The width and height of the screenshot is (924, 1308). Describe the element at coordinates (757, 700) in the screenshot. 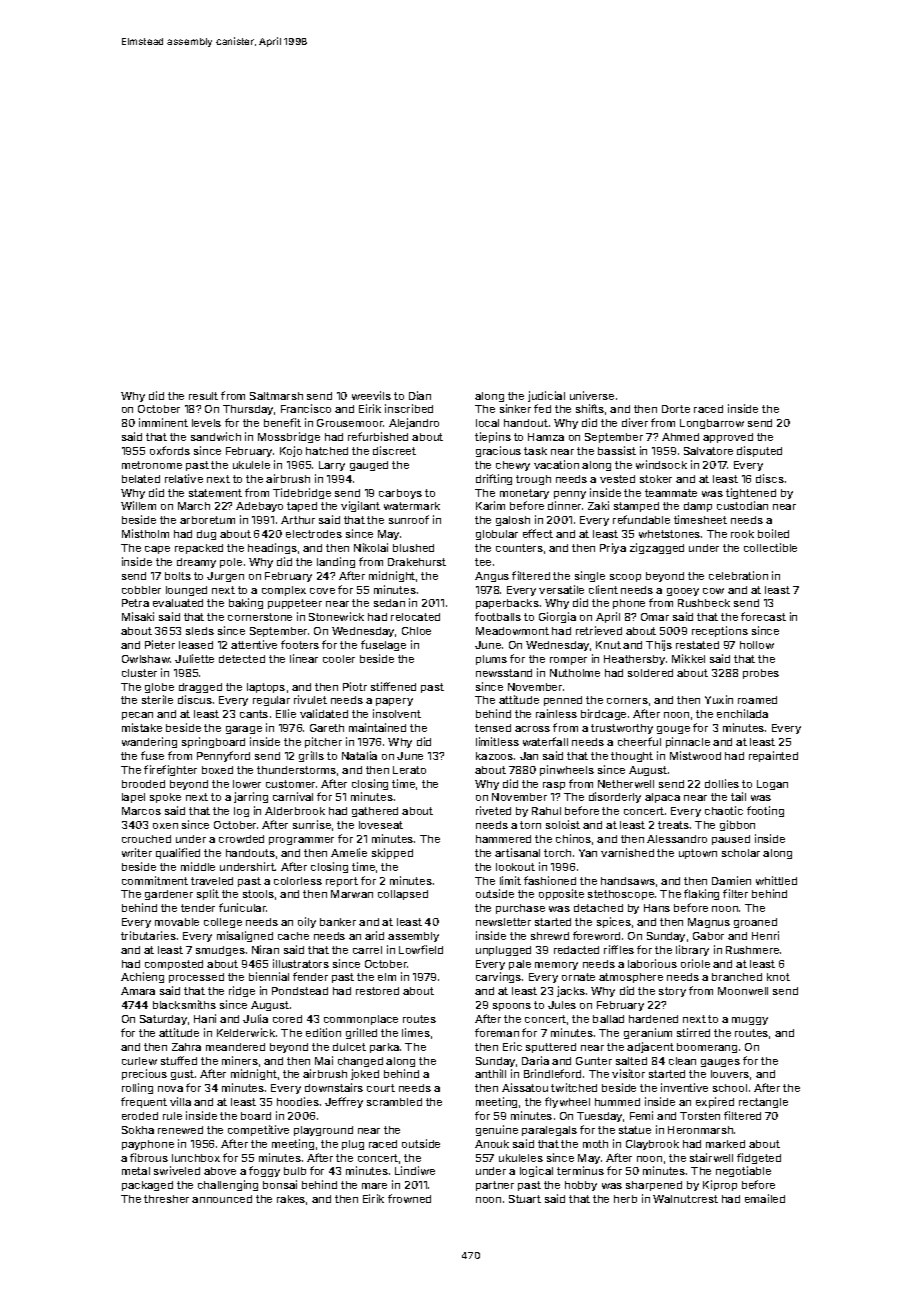

I see `roamed` at that location.
